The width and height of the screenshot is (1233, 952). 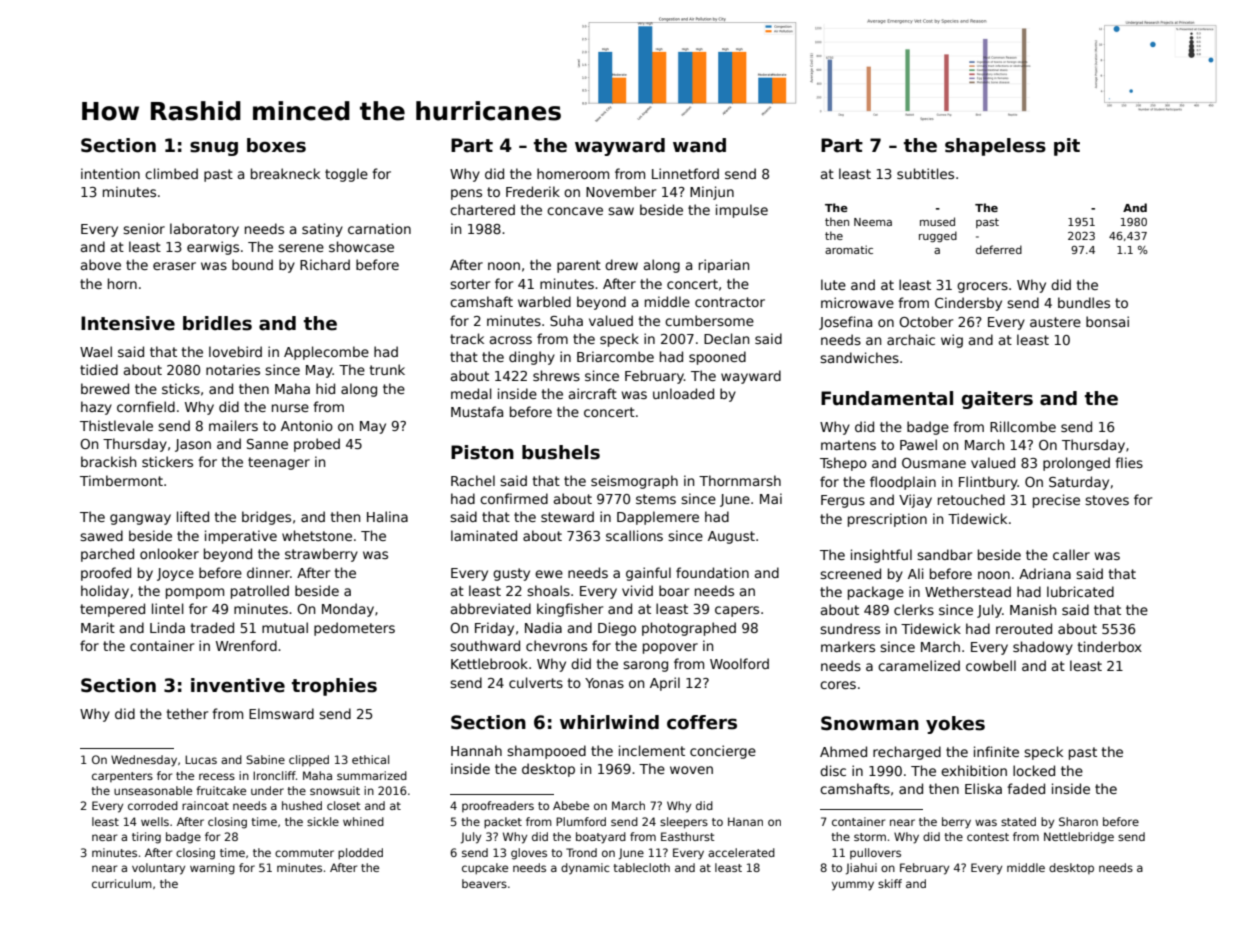 I want to click on caller, so click(x=1071, y=554).
